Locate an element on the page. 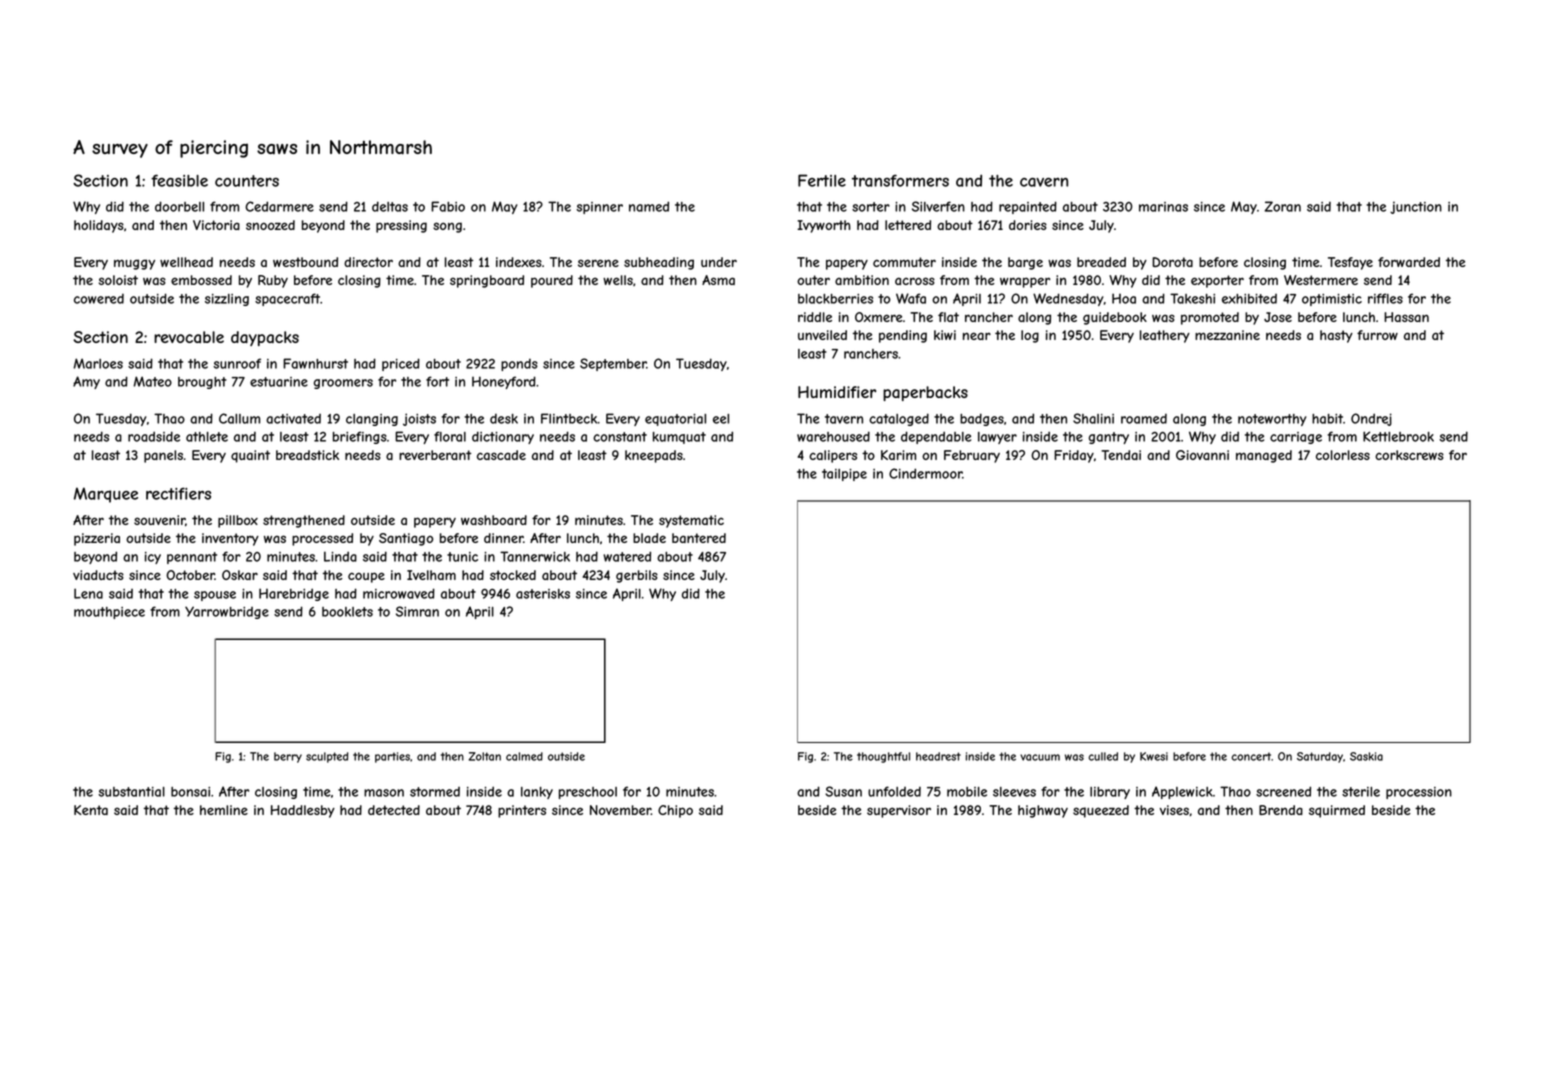  culled is located at coordinates (1103, 756).
